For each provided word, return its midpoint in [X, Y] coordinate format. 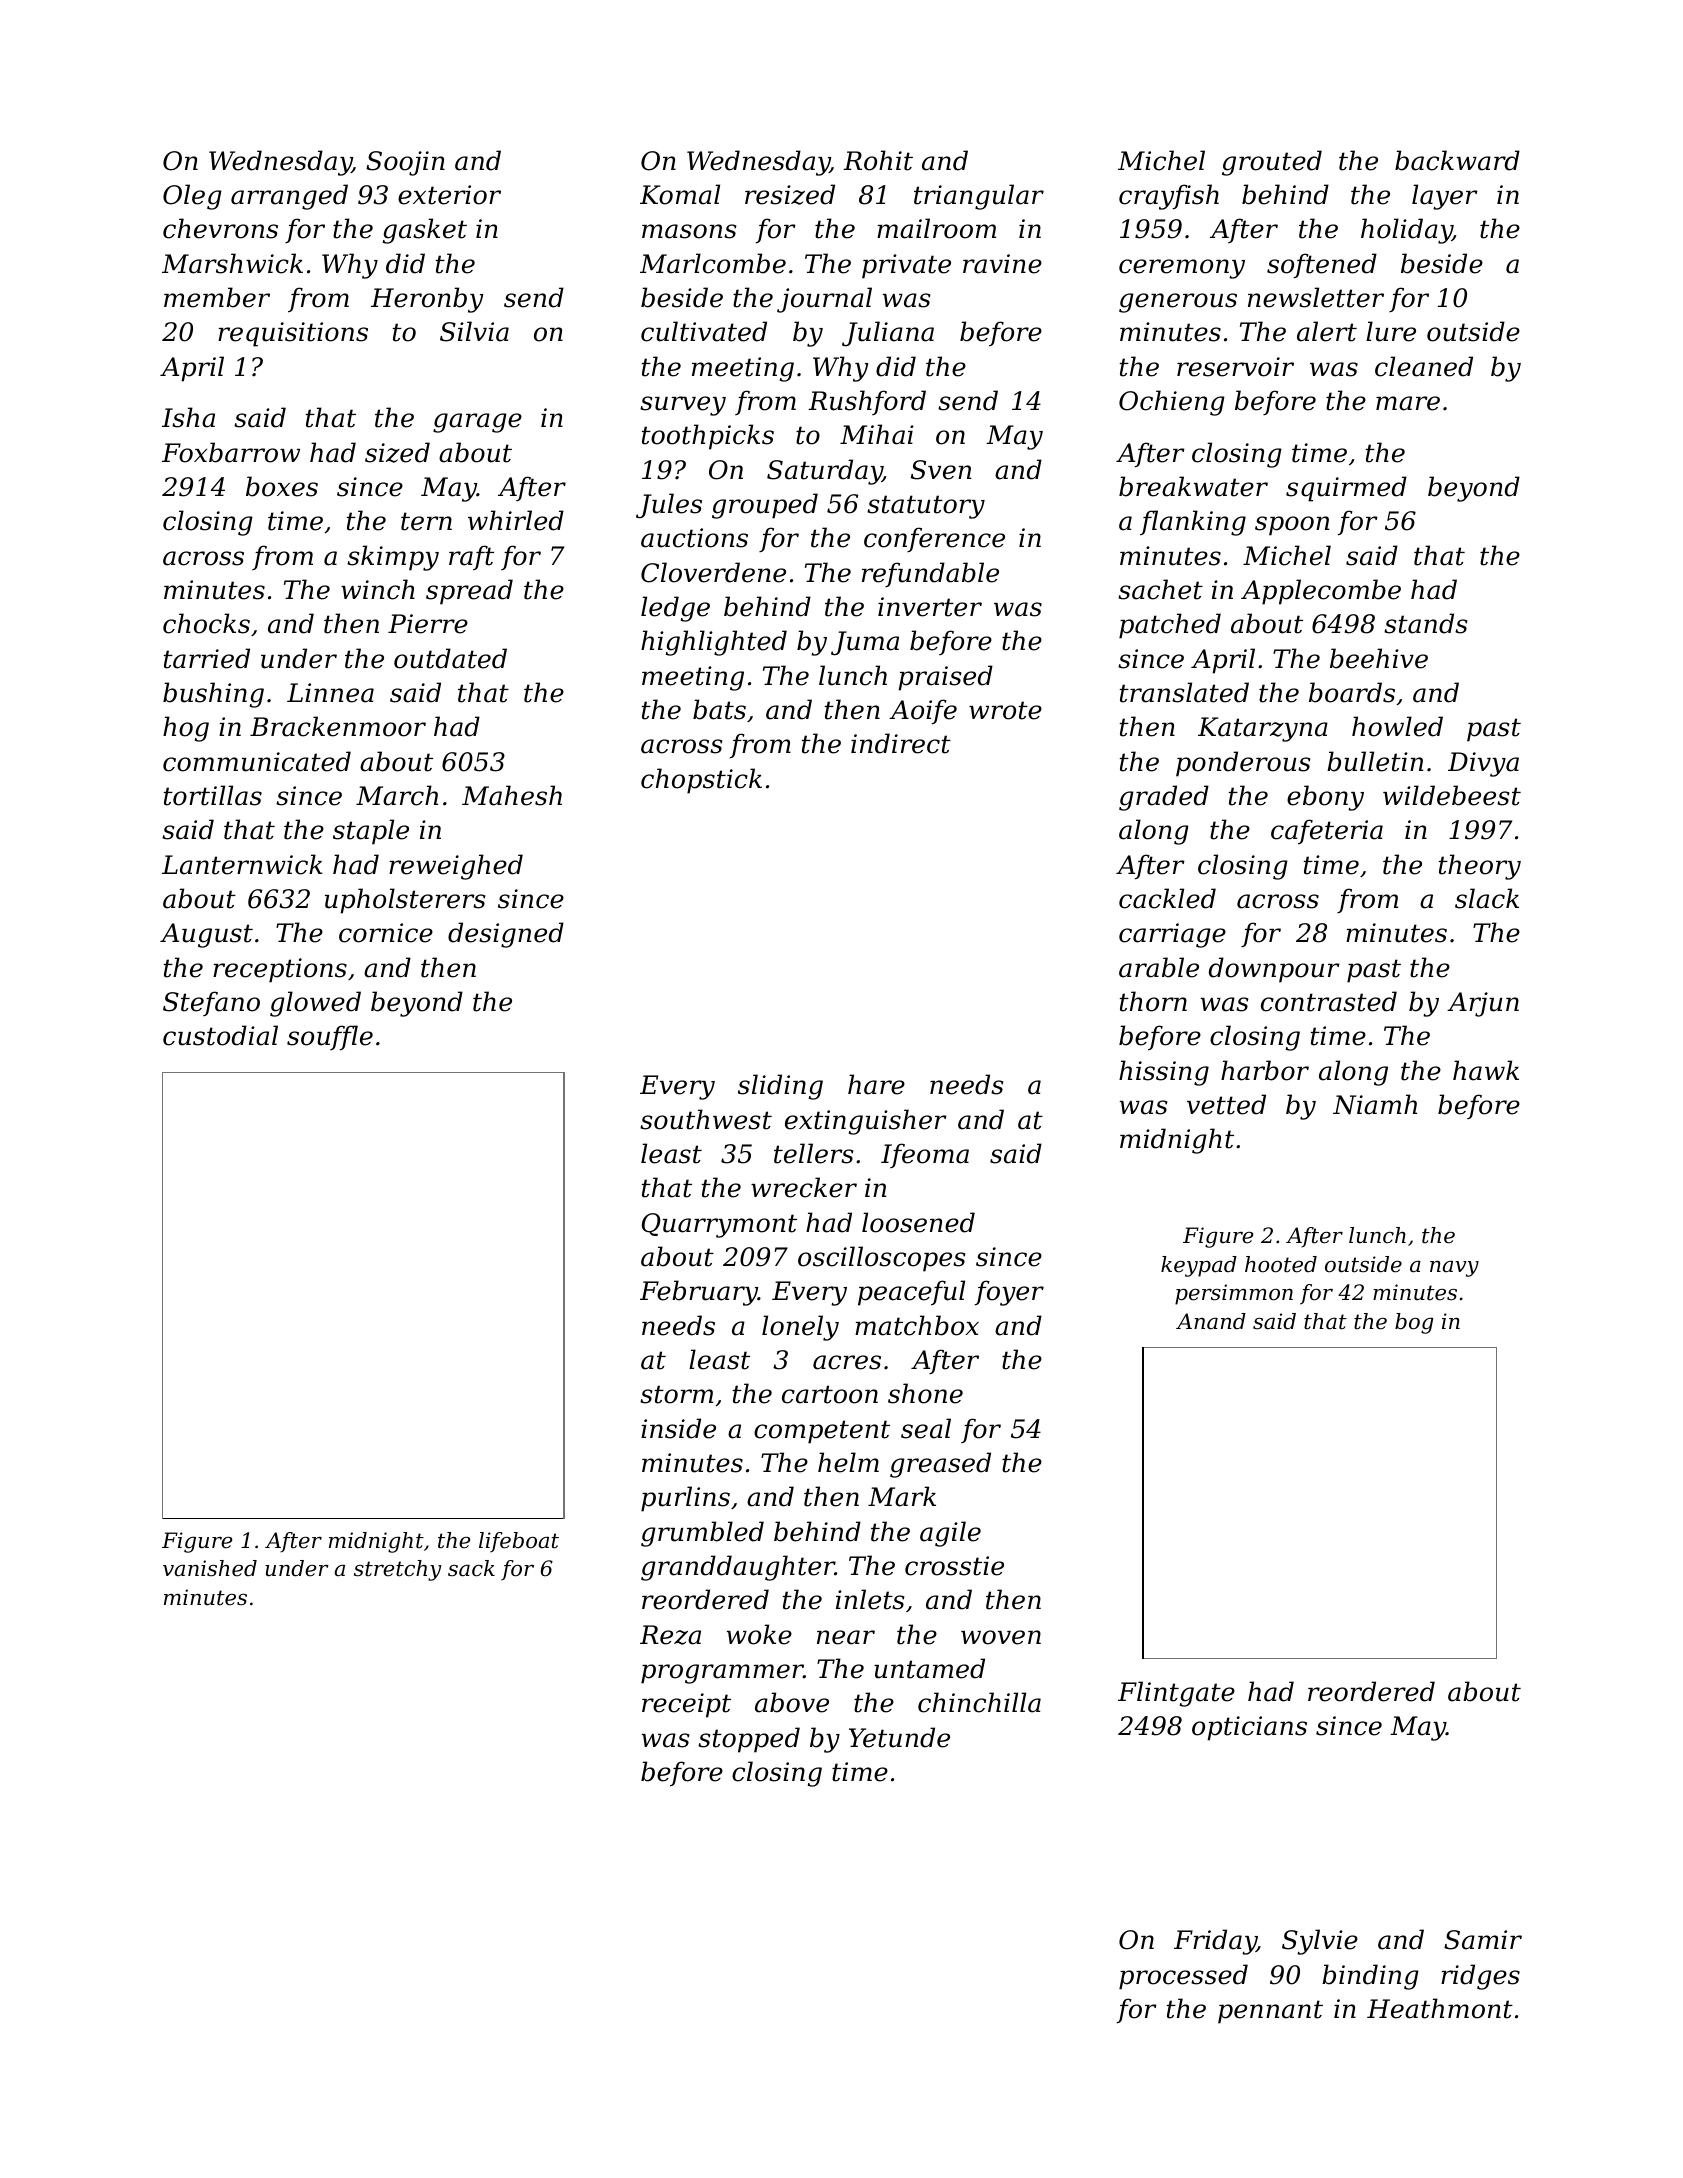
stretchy [398, 1570]
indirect [901, 743]
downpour [1274, 970]
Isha [188, 417]
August [206, 935]
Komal [680, 194]
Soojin [405, 163]
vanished [210, 1568]
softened [1322, 265]
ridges [1480, 1977]
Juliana [888, 334]
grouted [1272, 163]
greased [940, 1465]
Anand [1211, 1321]
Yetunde [899, 1737]
